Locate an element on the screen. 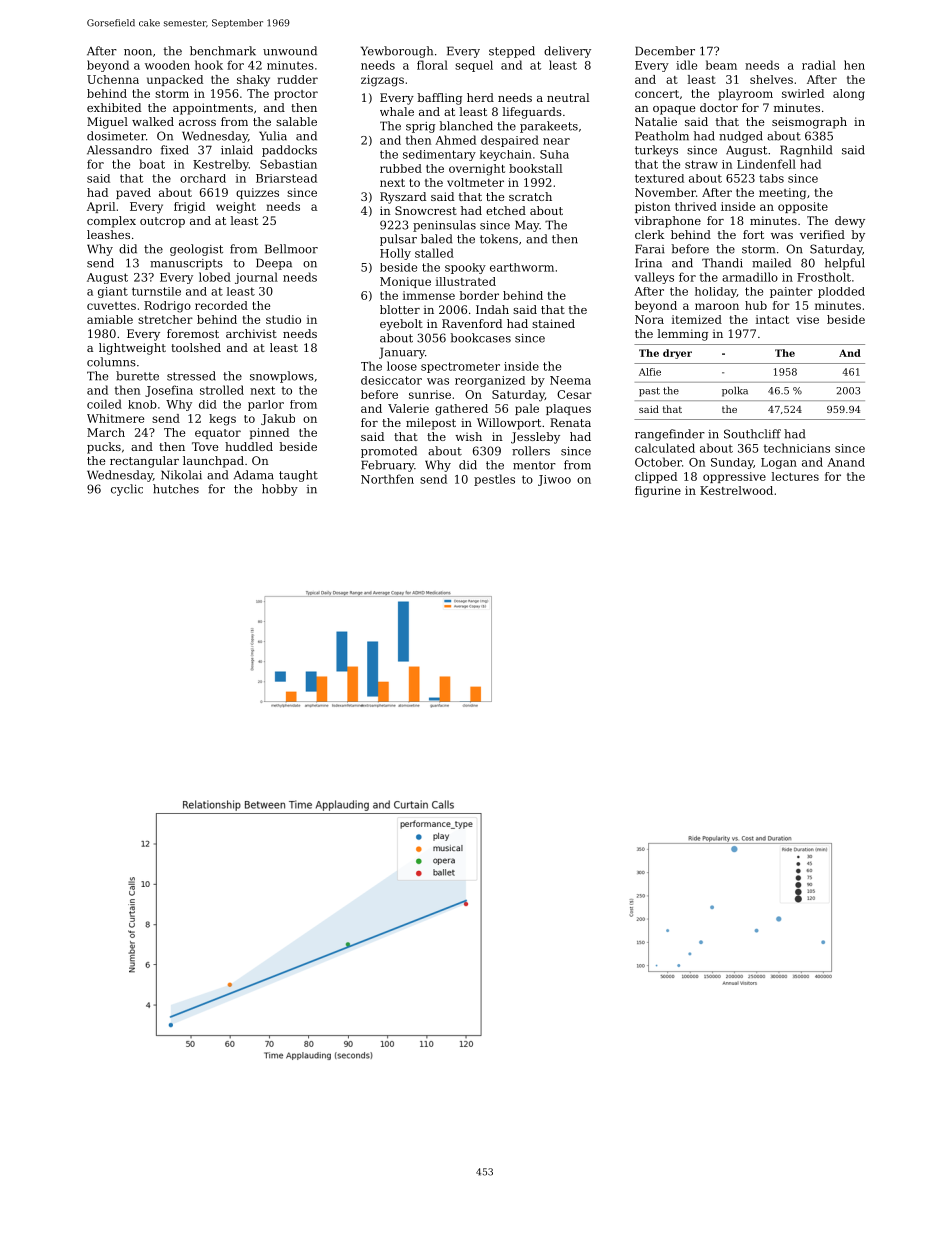 This screenshot has width=952, height=1233. eyebolt is located at coordinates (401, 325).
